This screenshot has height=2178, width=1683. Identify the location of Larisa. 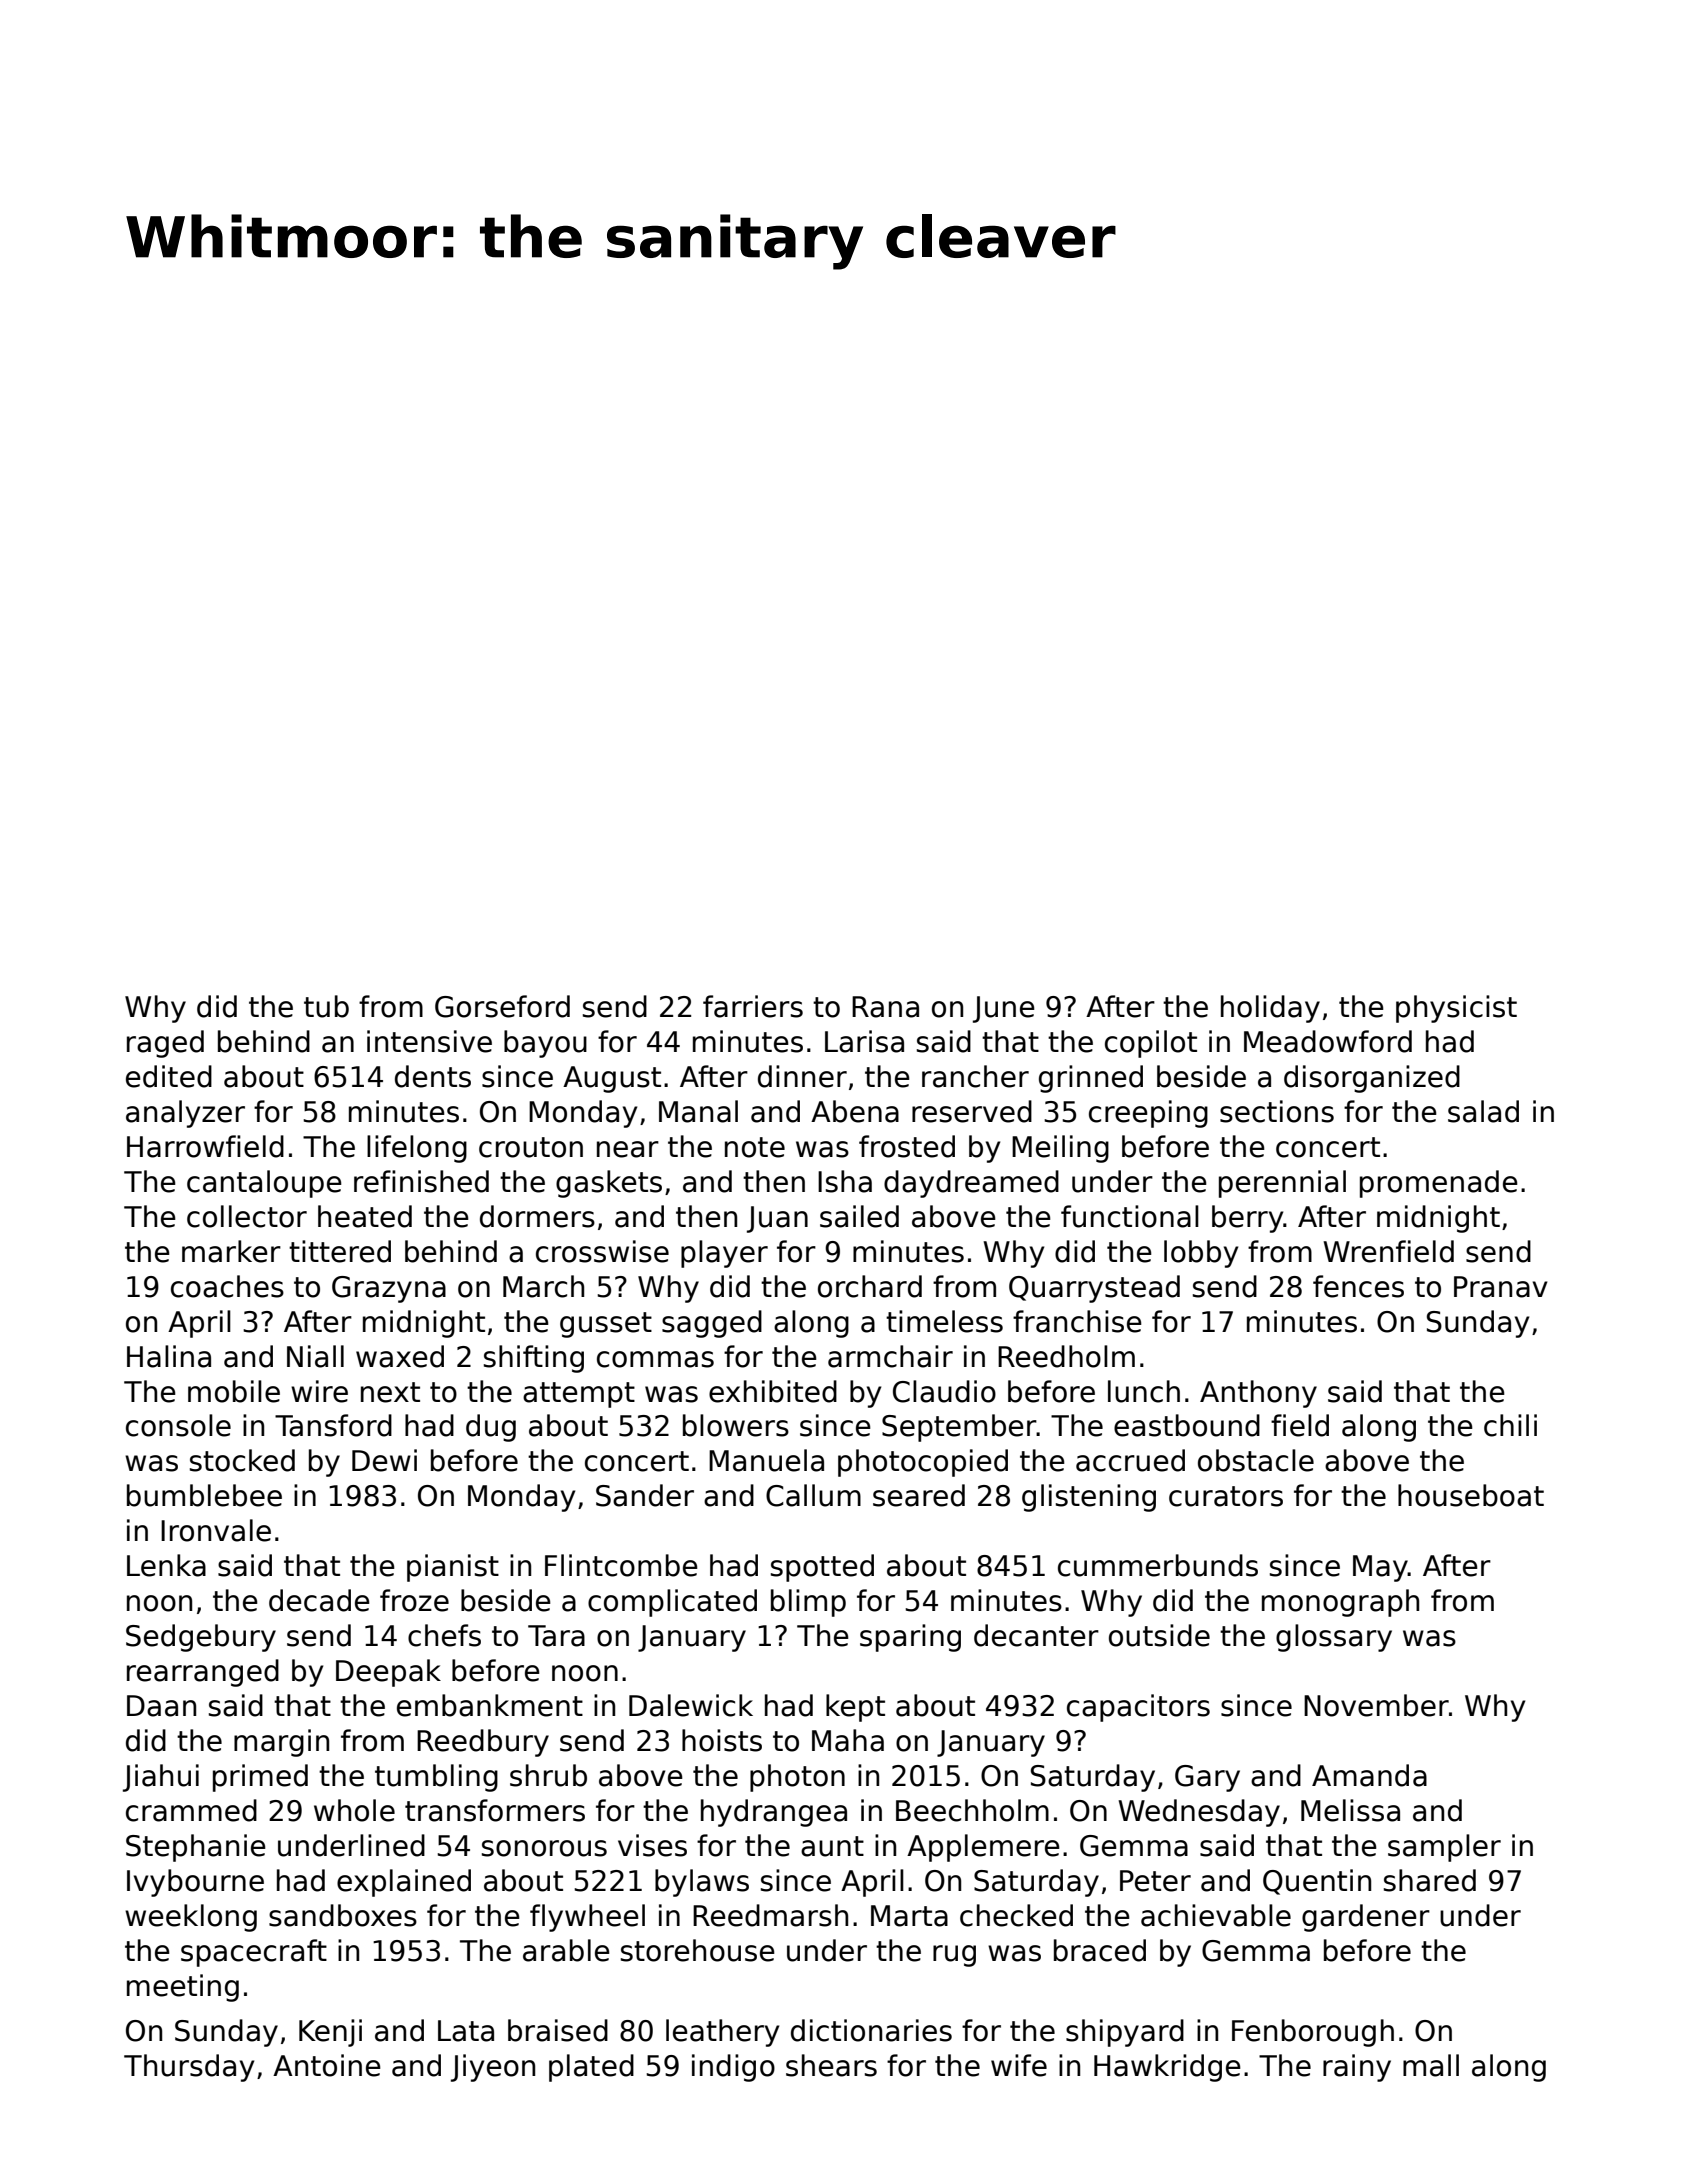
(864, 1041).
